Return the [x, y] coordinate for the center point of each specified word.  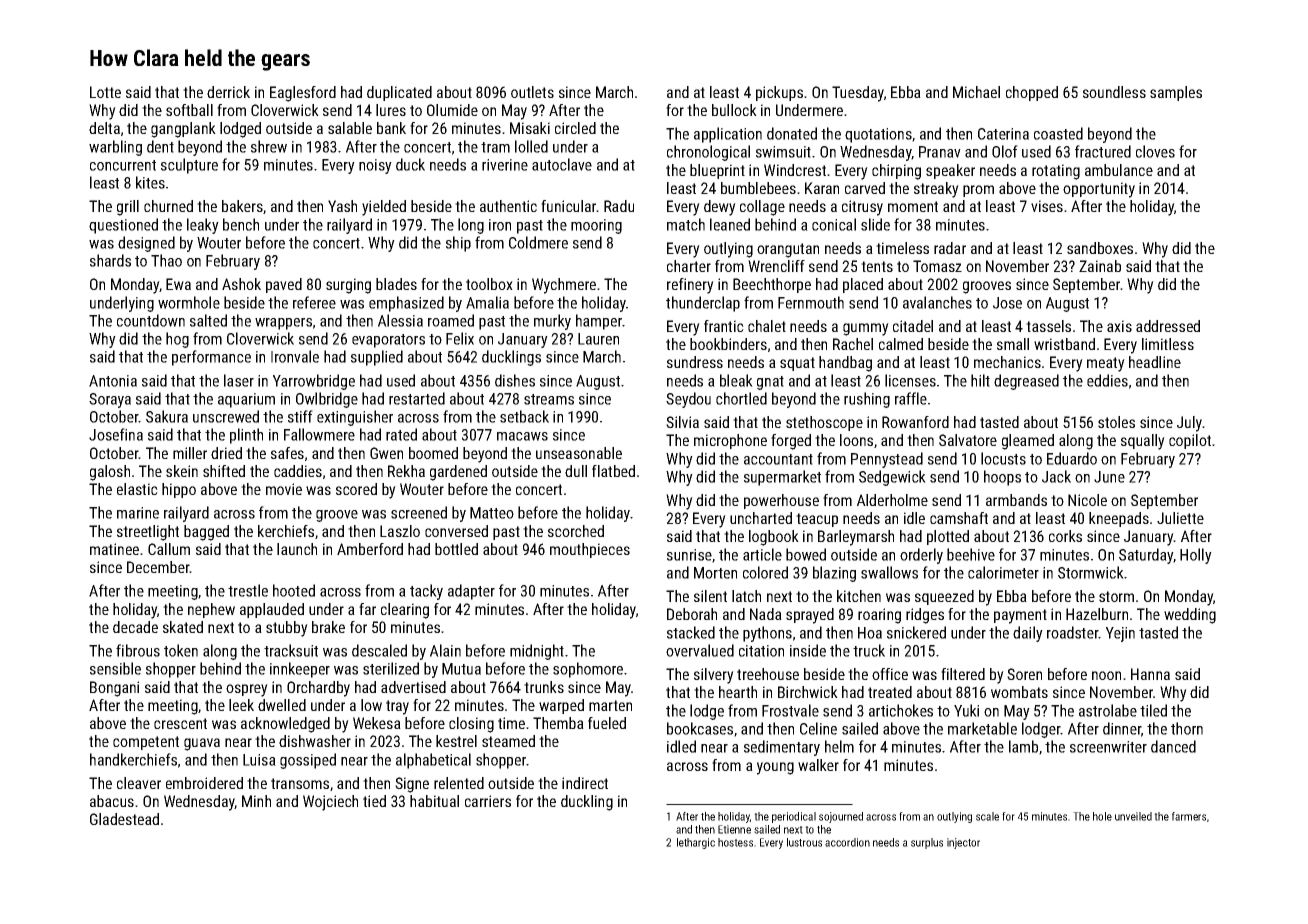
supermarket [782, 478]
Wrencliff [776, 266]
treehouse [768, 674]
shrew [269, 146]
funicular [569, 206]
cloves [1155, 151]
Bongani [114, 689]
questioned [123, 226]
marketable [982, 728]
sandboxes [1100, 248]
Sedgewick [892, 478]
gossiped [308, 761]
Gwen [386, 453]
